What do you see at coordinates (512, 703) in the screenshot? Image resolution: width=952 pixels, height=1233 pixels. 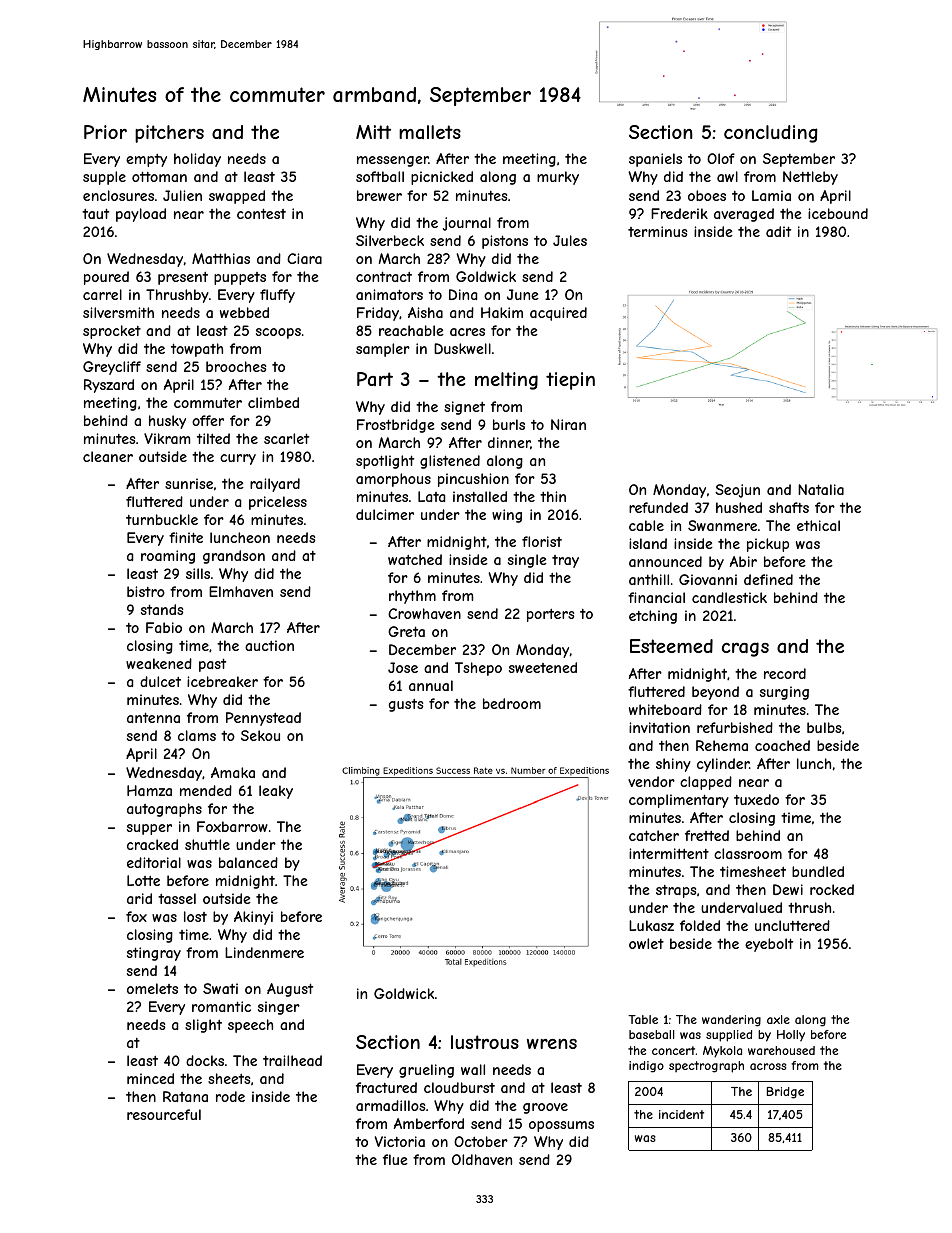 I see `bedroom` at bounding box center [512, 703].
